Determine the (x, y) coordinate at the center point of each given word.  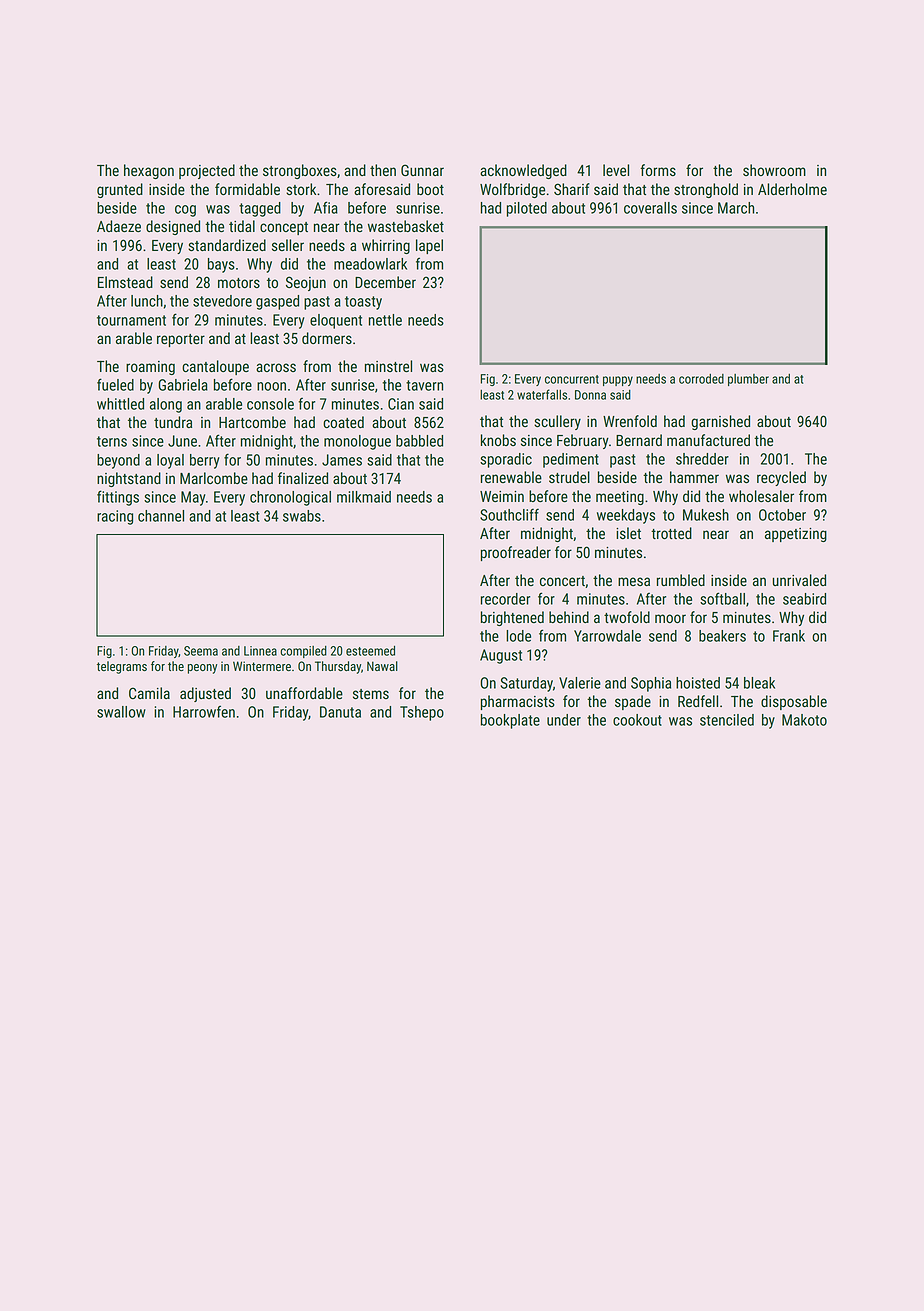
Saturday (527, 684)
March (736, 208)
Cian (401, 404)
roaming (150, 368)
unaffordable (304, 693)
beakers (722, 636)
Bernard (639, 440)
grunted (120, 190)
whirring (386, 246)
